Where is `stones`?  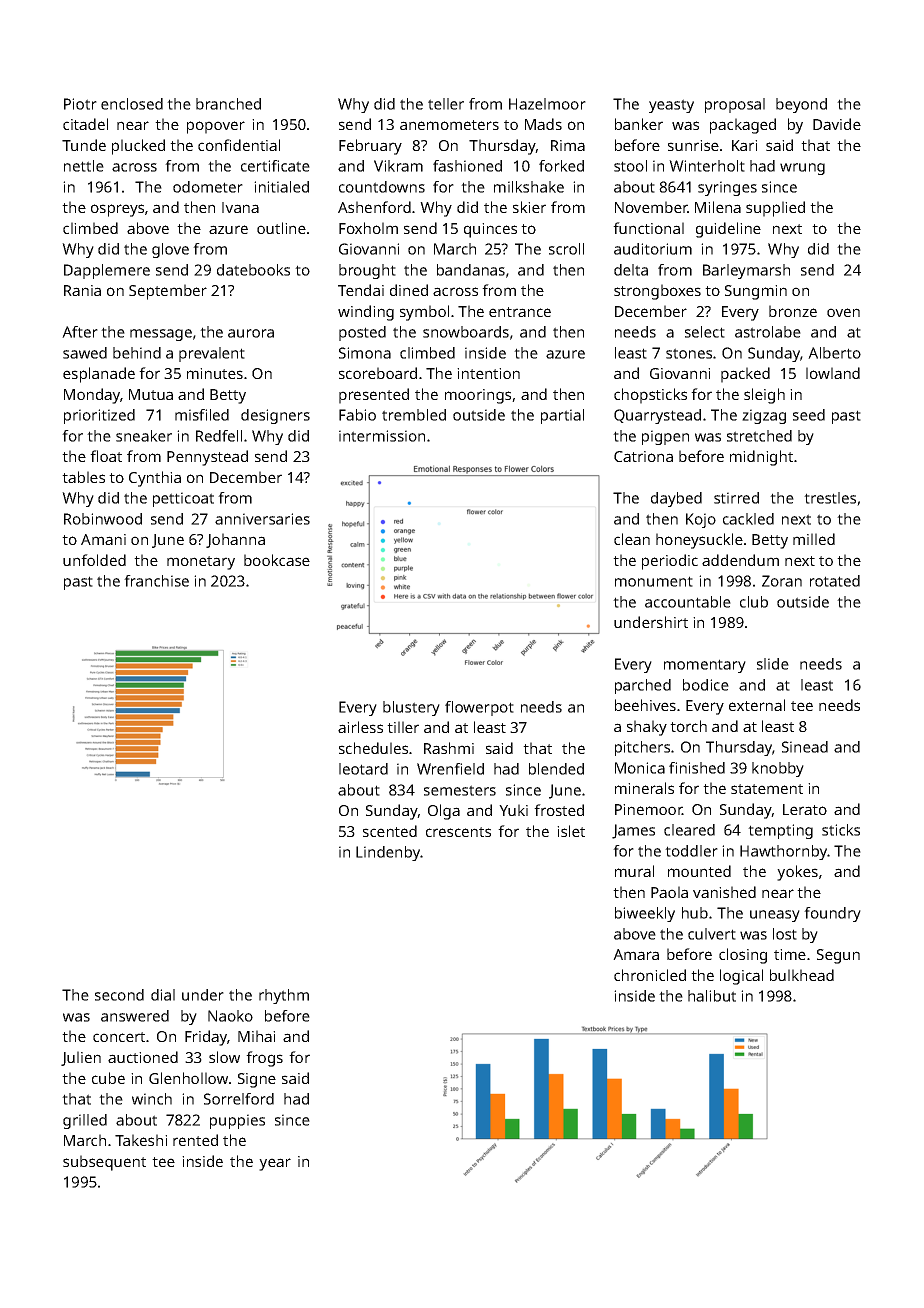
stones is located at coordinates (689, 353).
